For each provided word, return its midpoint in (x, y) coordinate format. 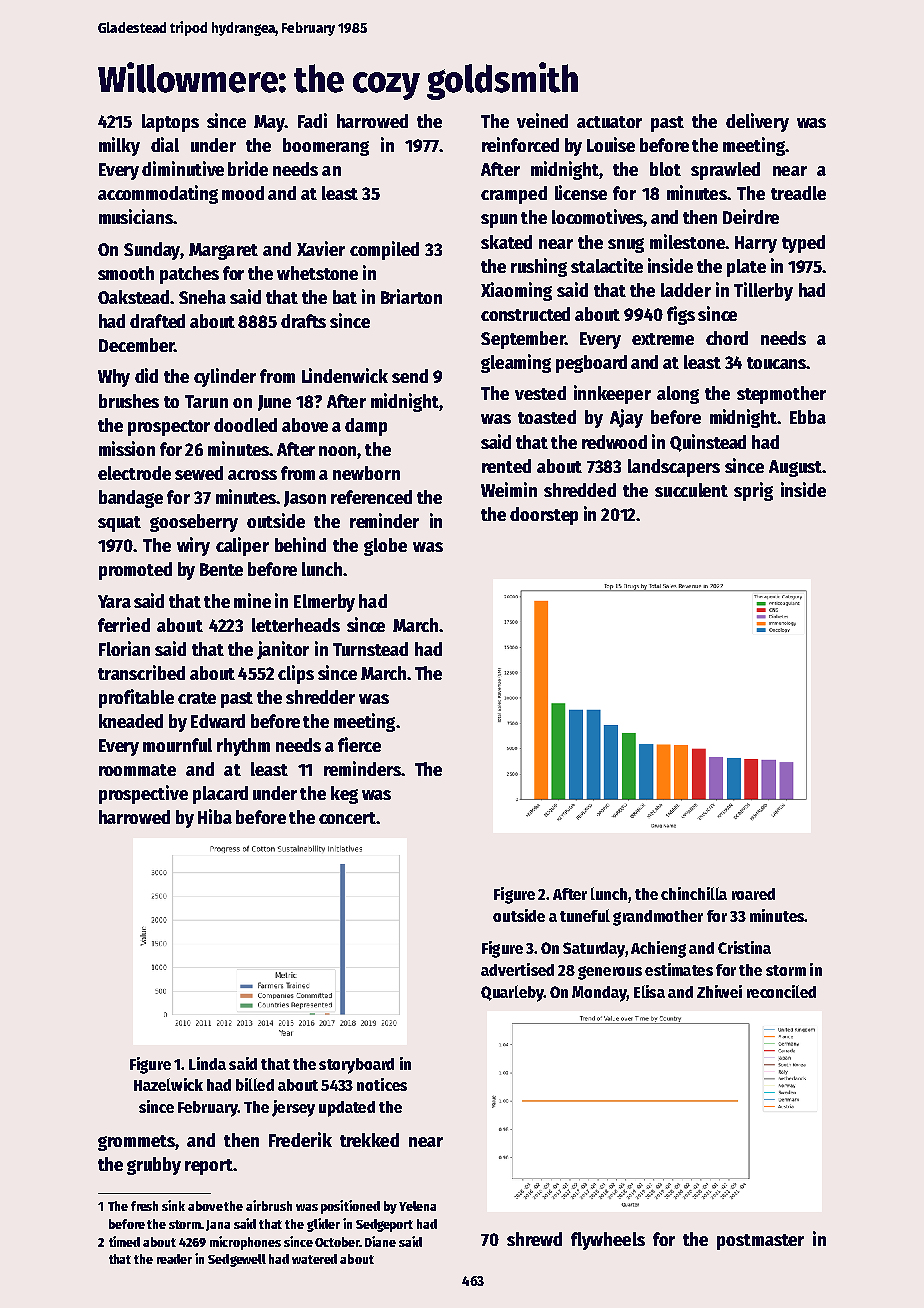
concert (347, 818)
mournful (177, 745)
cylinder (225, 377)
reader (174, 1259)
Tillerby (763, 291)
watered (314, 1259)
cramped (514, 195)
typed (803, 244)
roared (753, 894)
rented (506, 466)
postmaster (760, 1242)
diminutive (183, 168)
